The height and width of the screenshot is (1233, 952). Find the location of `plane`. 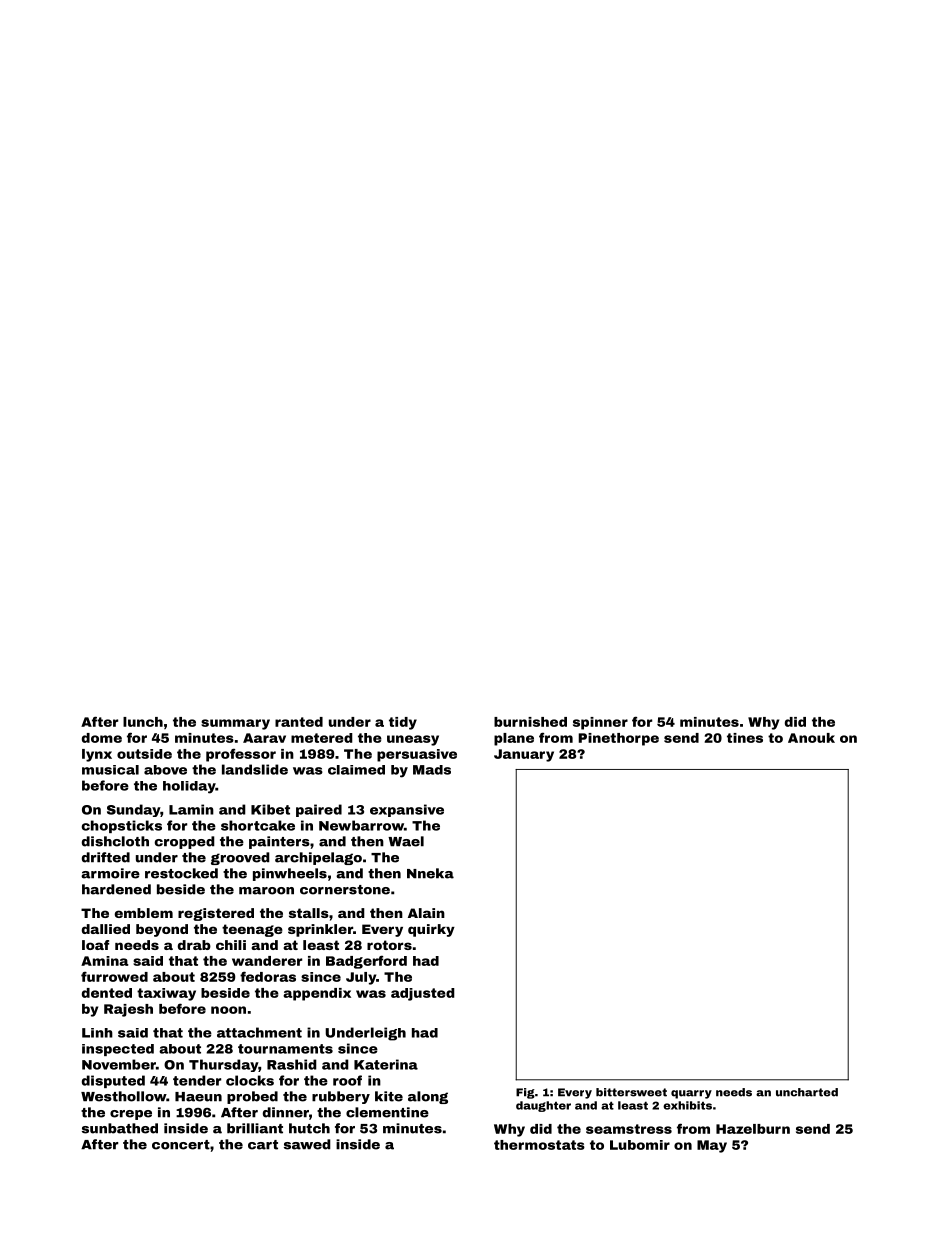

plane is located at coordinates (514, 739).
